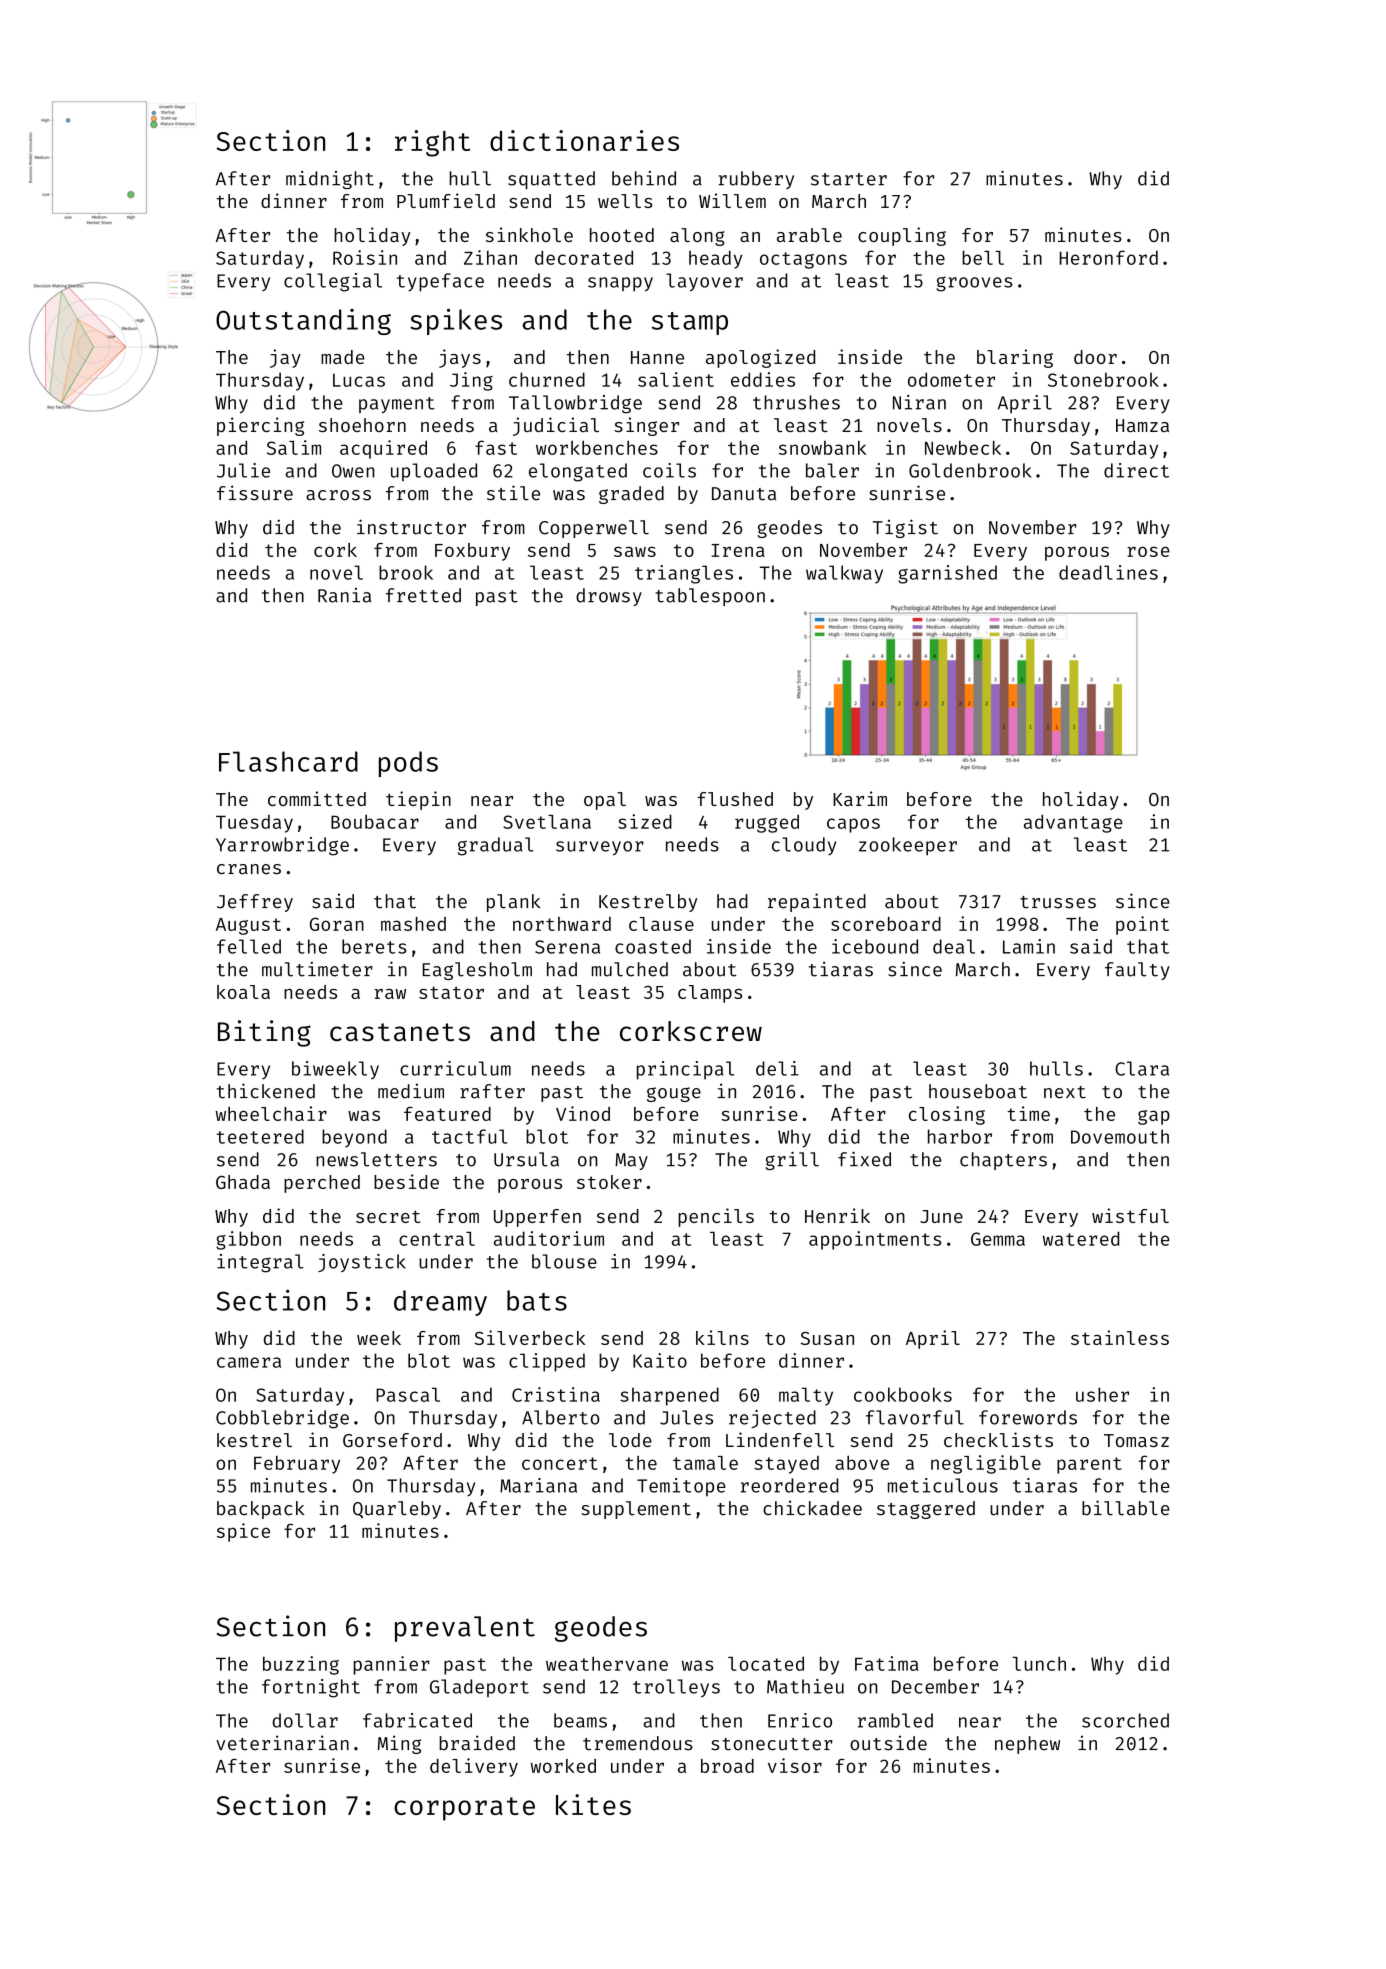 The image size is (1386, 1969). What do you see at coordinates (365, 257) in the image?
I see `Roisin` at bounding box center [365, 257].
